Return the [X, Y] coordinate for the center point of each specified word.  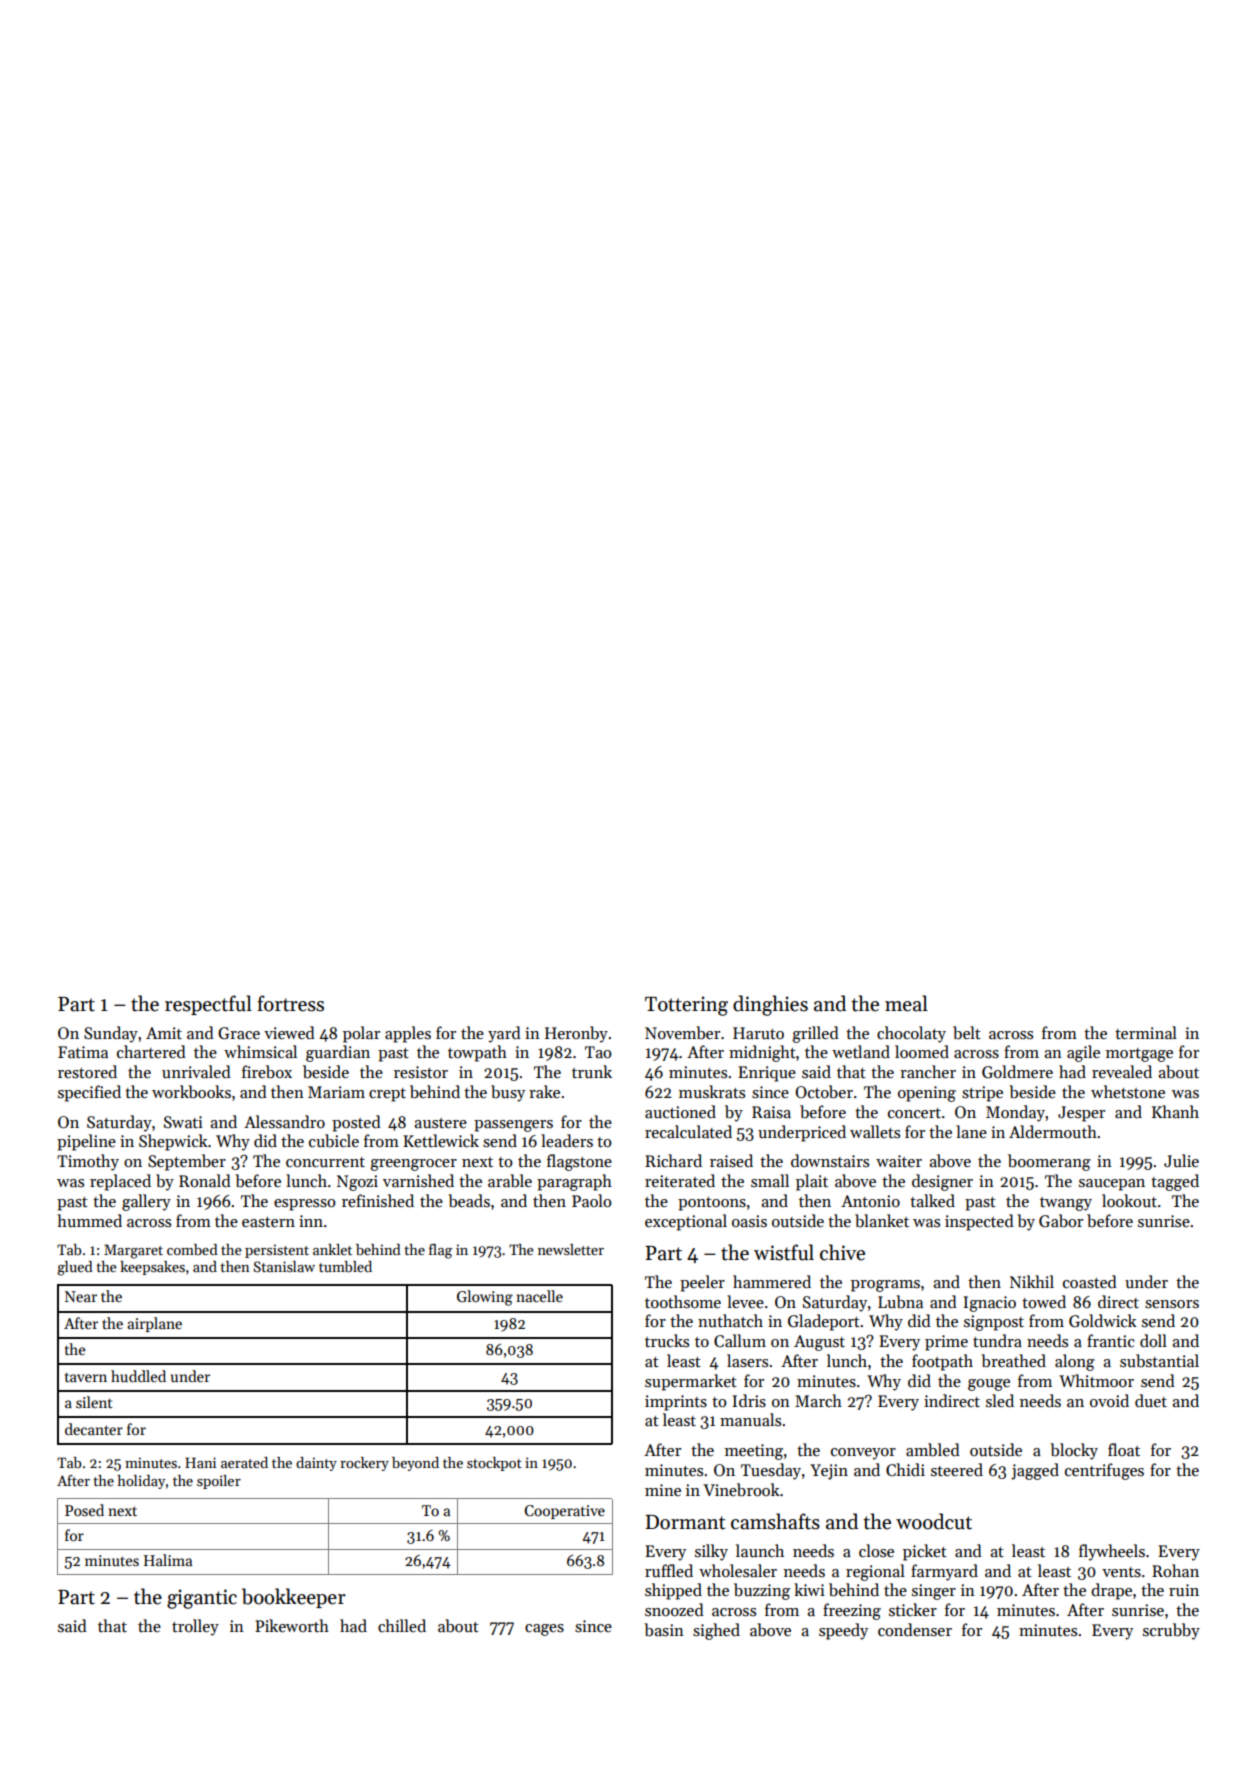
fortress [290, 1003]
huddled [138, 1376]
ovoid [1109, 1400]
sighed [716, 1631]
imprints [676, 1403]
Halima [168, 1560]
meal [906, 1003]
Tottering [686, 1006]
